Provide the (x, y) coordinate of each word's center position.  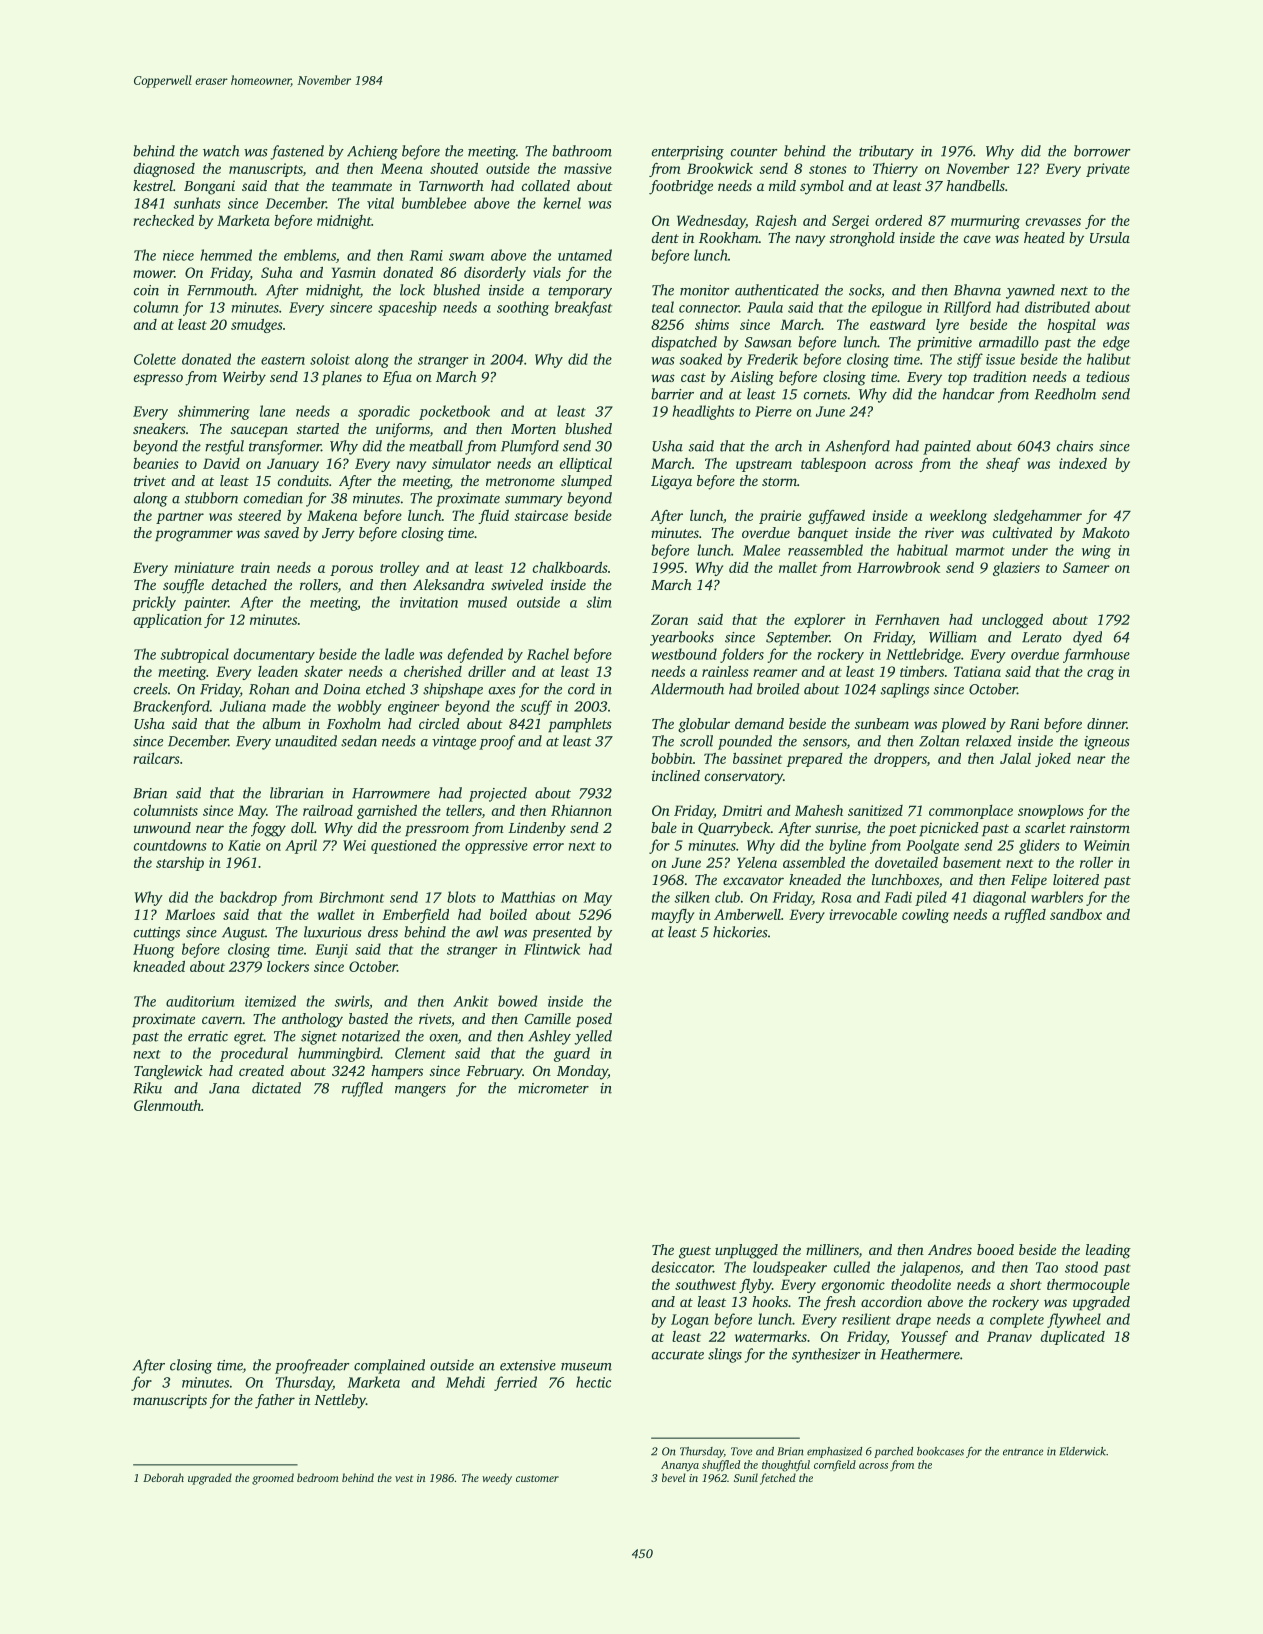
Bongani (209, 188)
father (275, 1401)
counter (754, 152)
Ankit (471, 1001)
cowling (925, 916)
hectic (593, 1382)
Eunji (331, 951)
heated (1044, 237)
